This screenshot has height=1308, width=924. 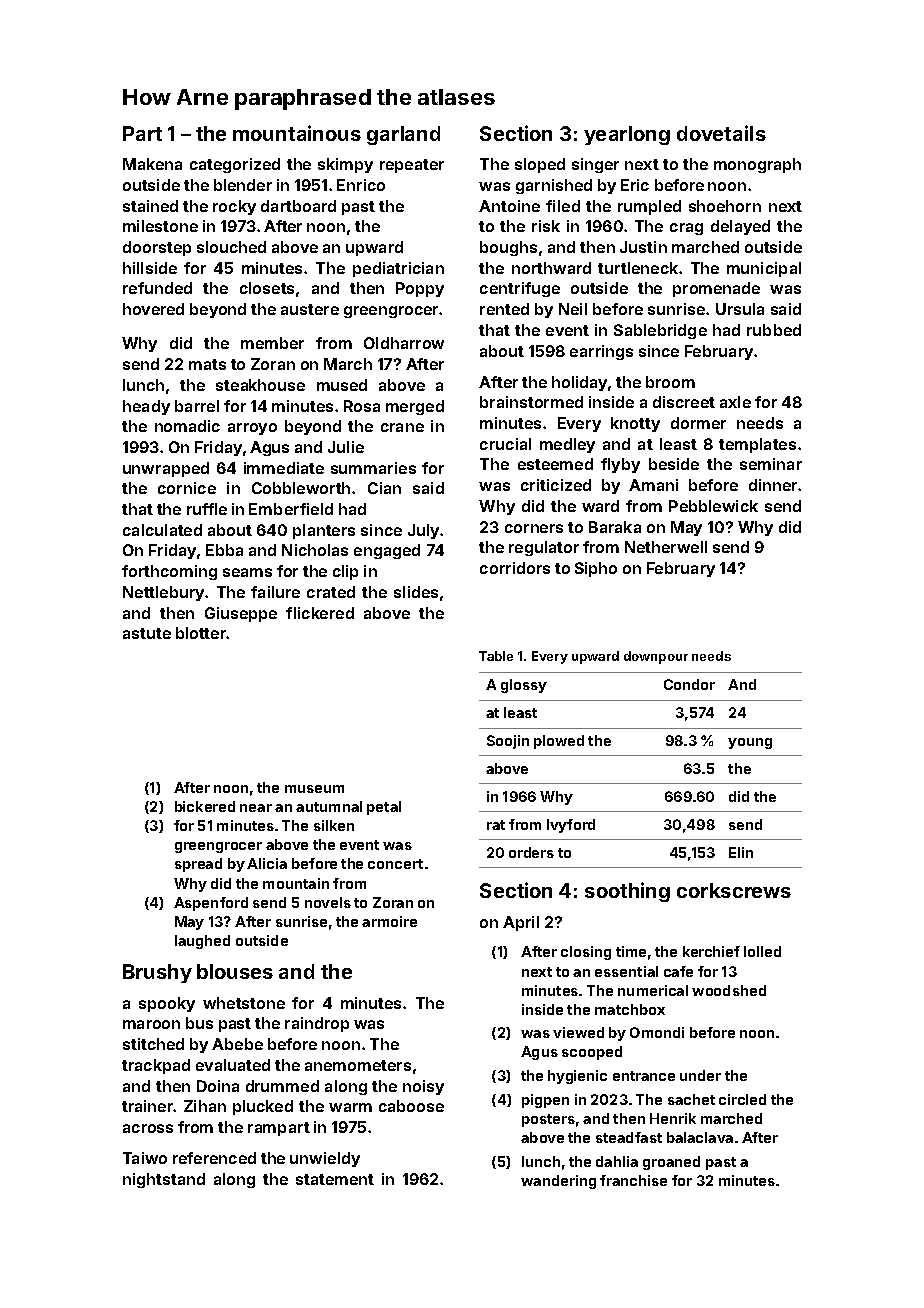 What do you see at coordinates (571, 826) in the screenshot?
I see `Ivyford` at bounding box center [571, 826].
